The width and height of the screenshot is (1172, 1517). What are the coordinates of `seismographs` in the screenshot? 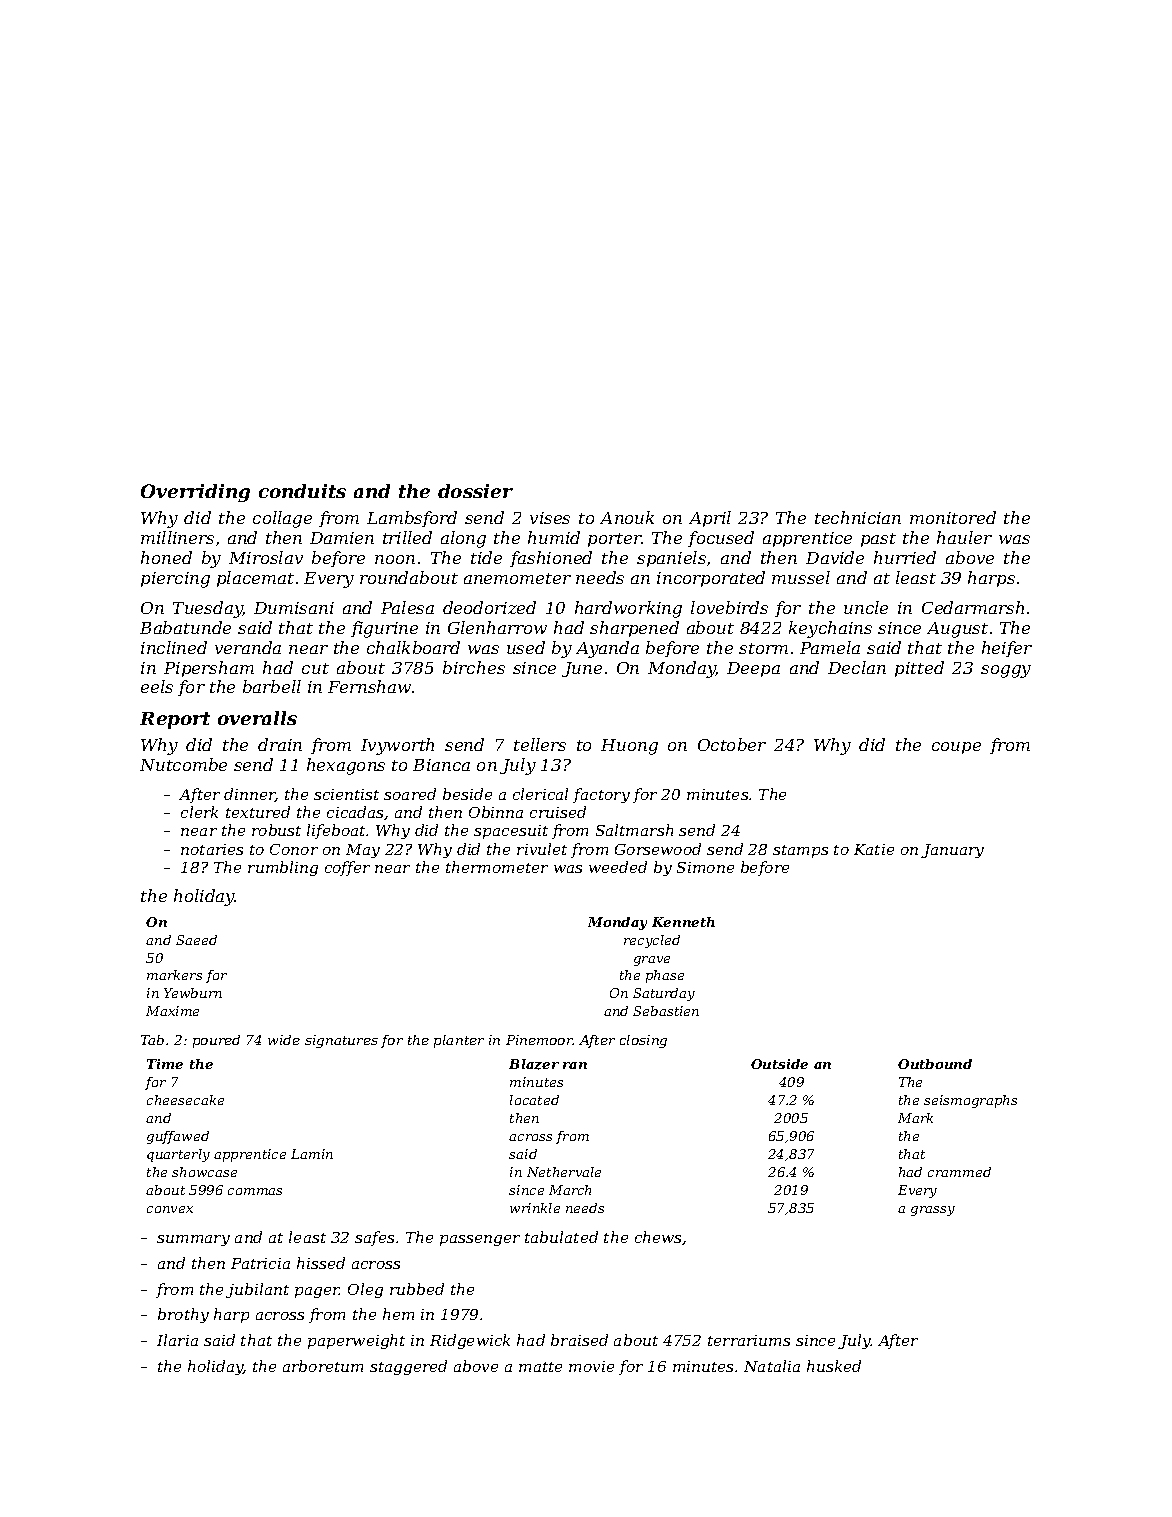 It's located at (970, 1101).
